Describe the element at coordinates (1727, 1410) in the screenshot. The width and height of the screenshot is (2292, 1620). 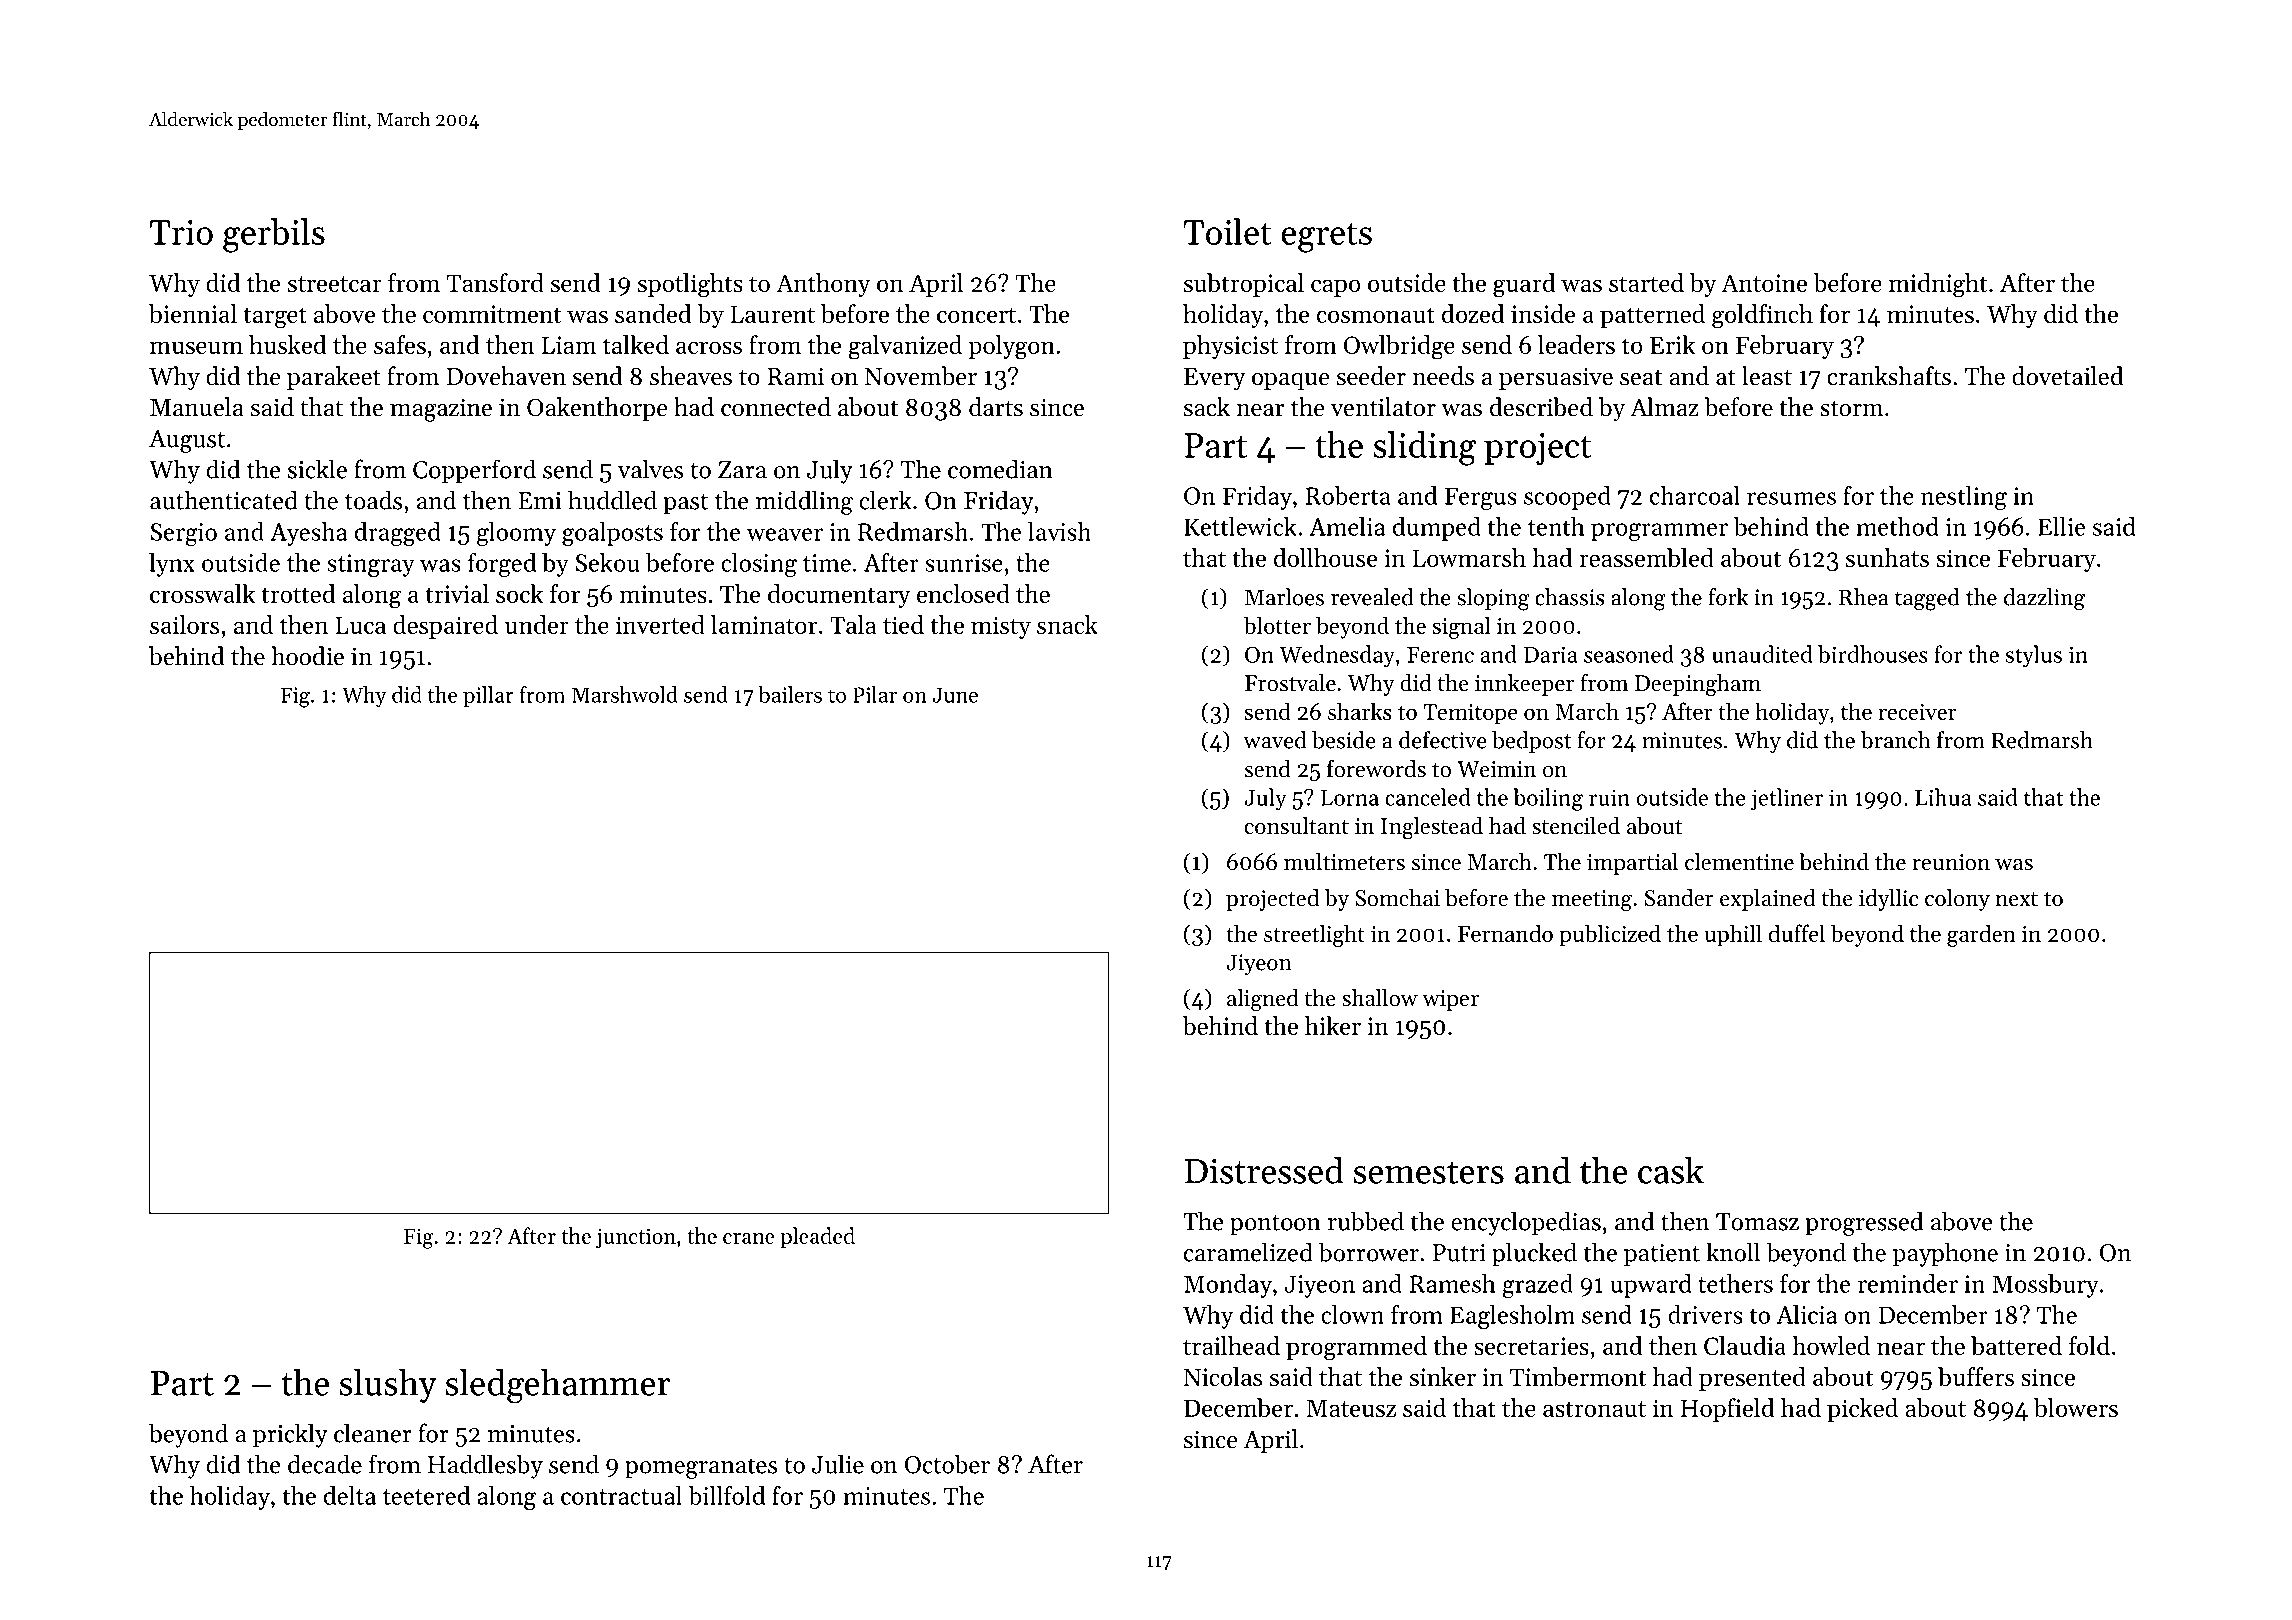
I see `Hopfield` at that location.
